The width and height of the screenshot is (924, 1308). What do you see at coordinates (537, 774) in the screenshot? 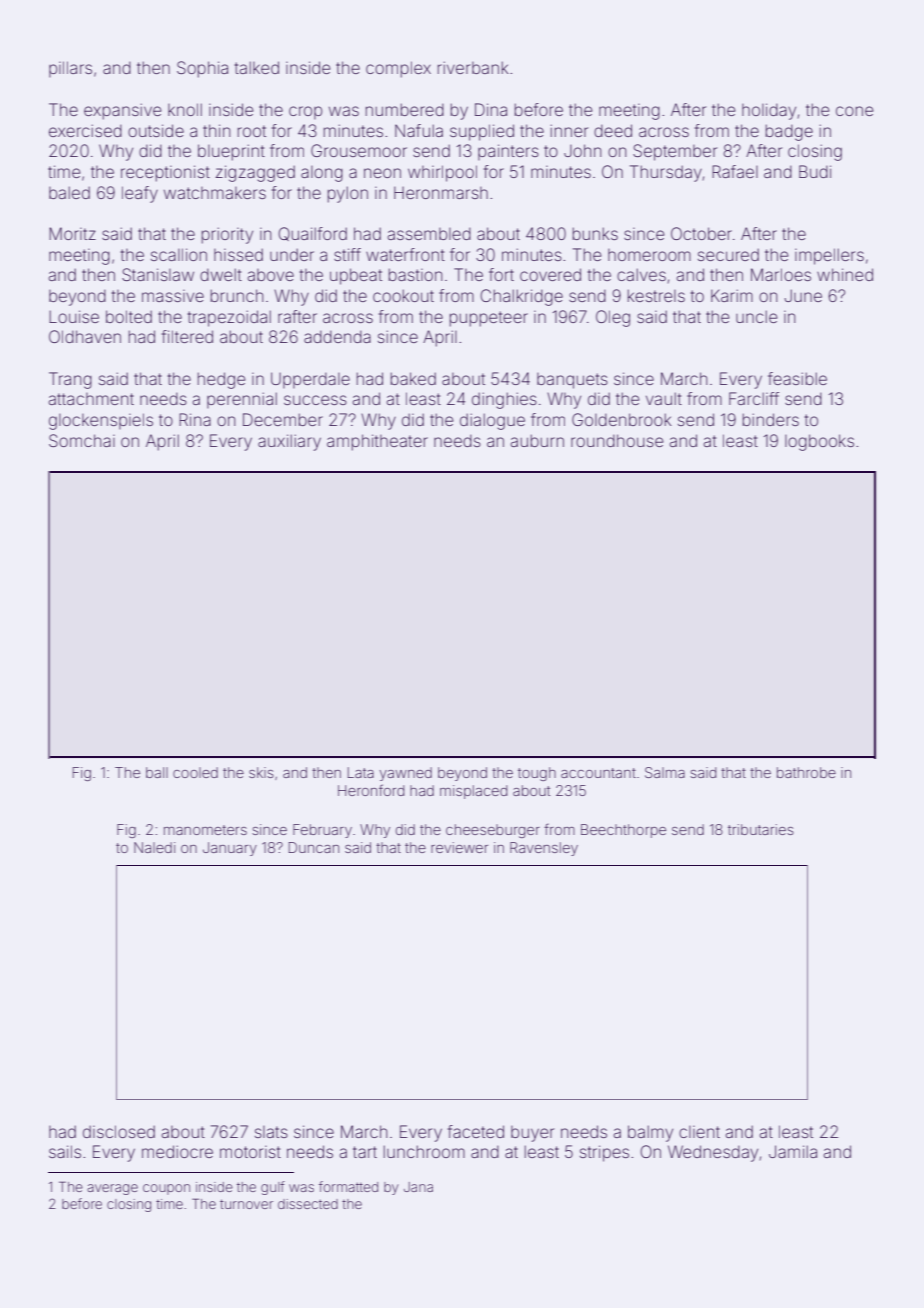
I see `tough` at bounding box center [537, 774].
